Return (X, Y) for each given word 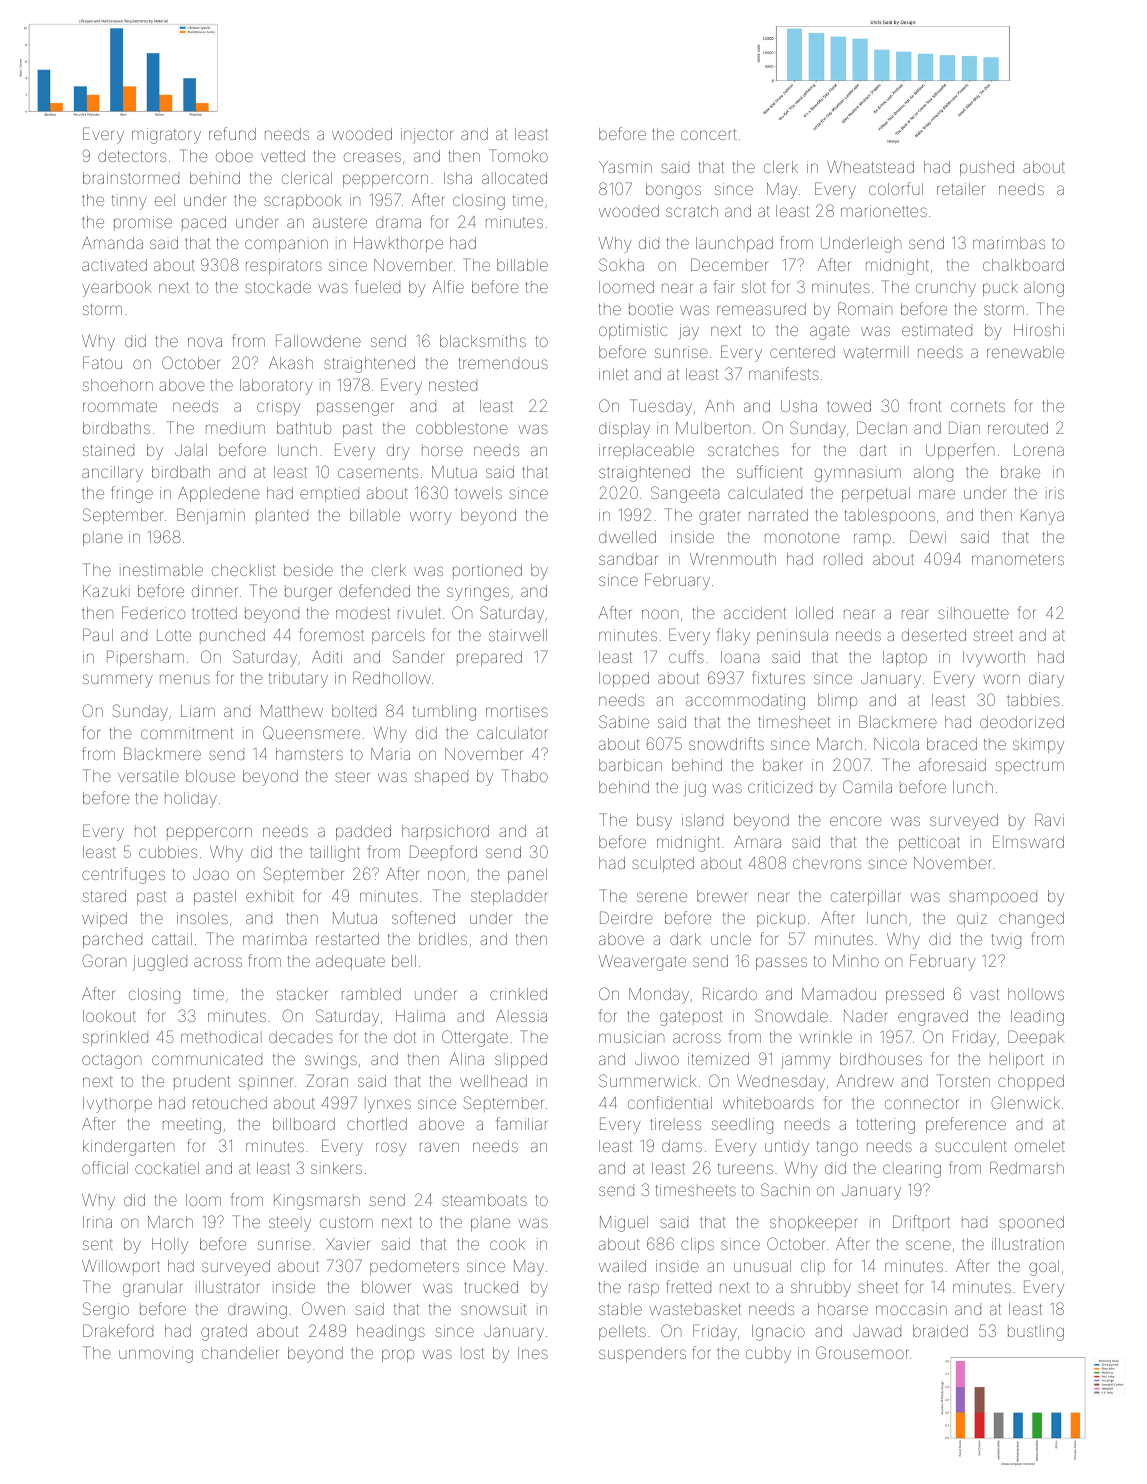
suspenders (642, 1354)
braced (952, 744)
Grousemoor (862, 1352)
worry (431, 518)
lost (472, 1353)
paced (204, 223)
